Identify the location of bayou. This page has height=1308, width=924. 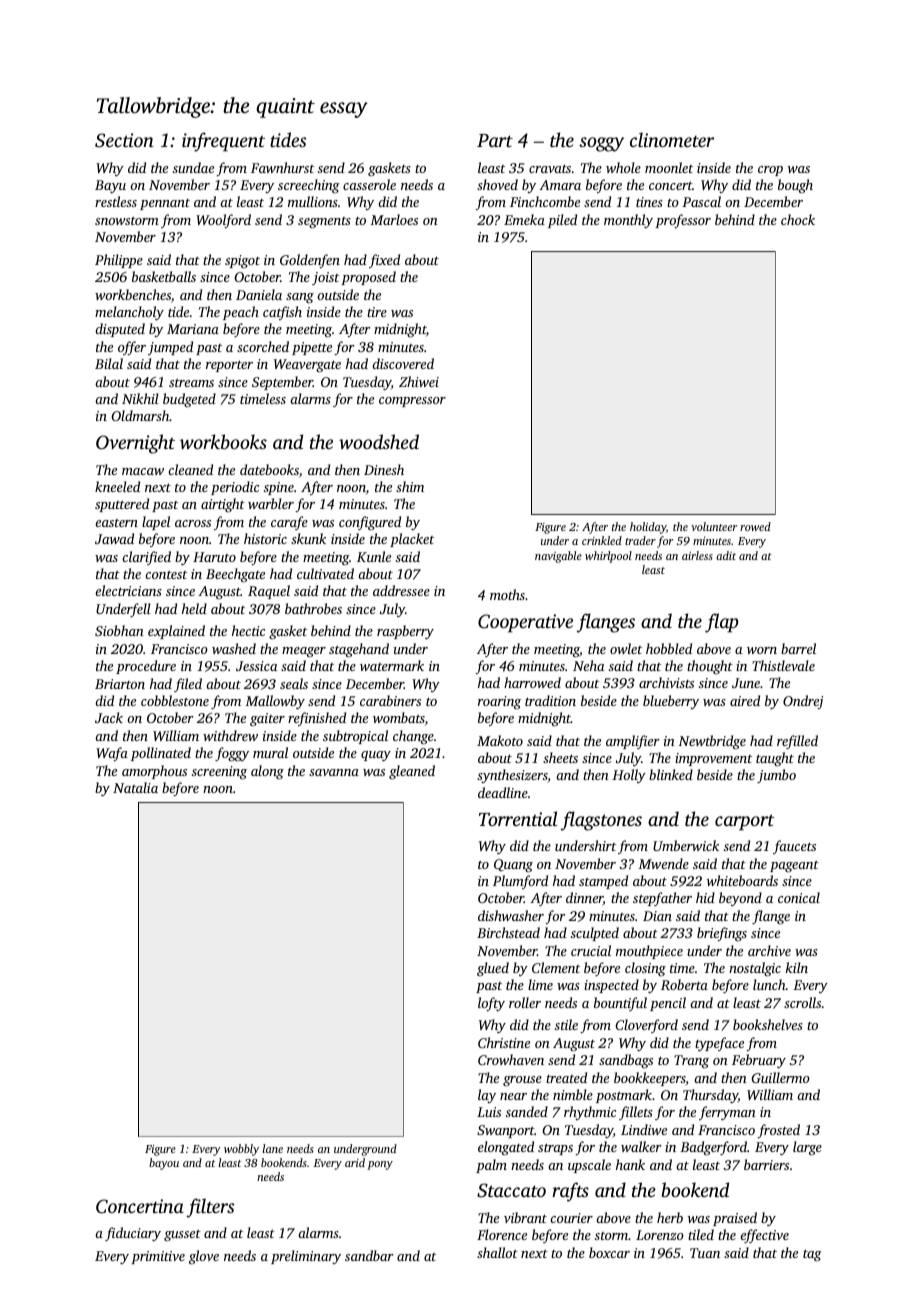
(164, 1164).
